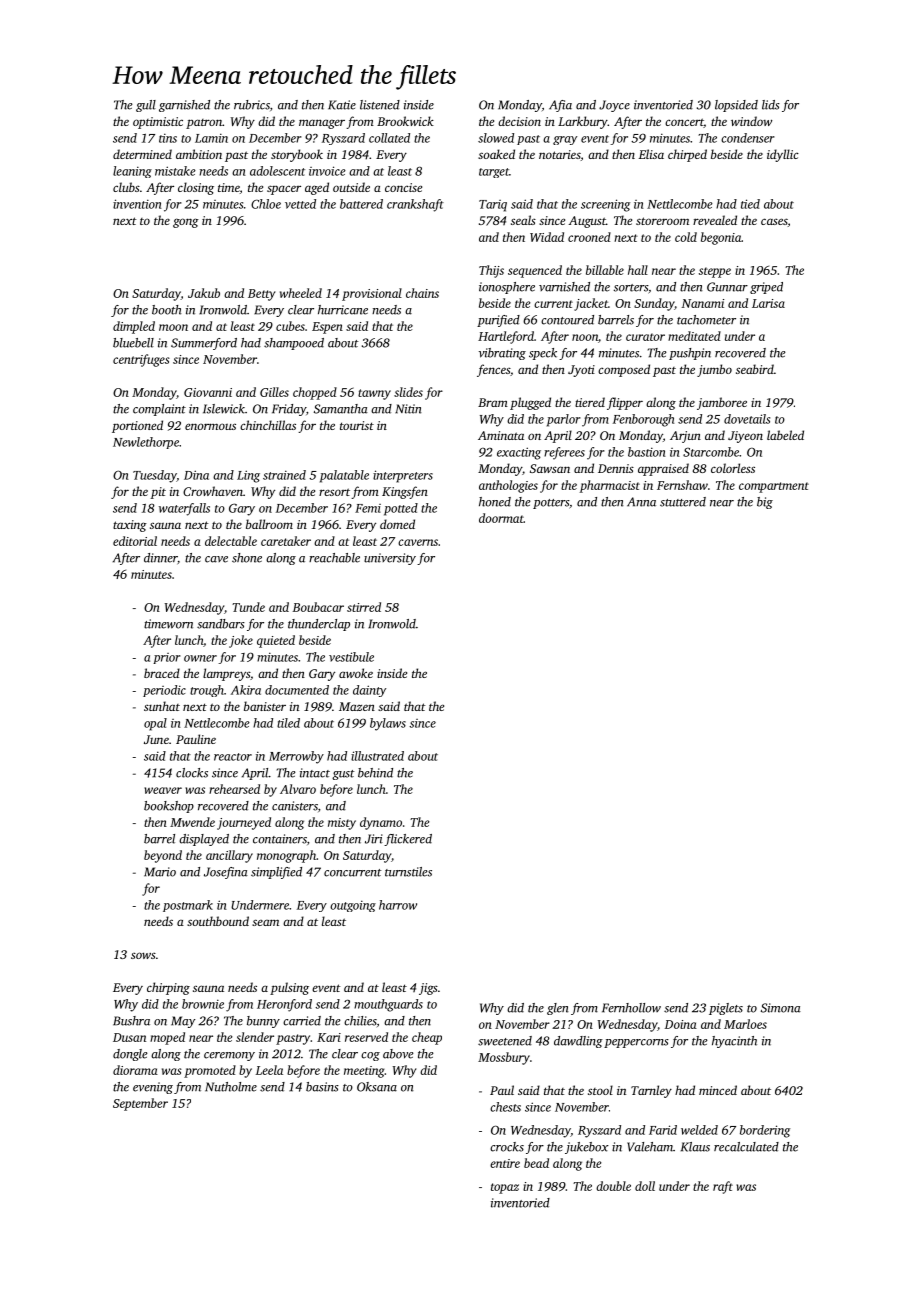 The height and width of the screenshot is (1308, 924). I want to click on Tunde, so click(248, 607).
